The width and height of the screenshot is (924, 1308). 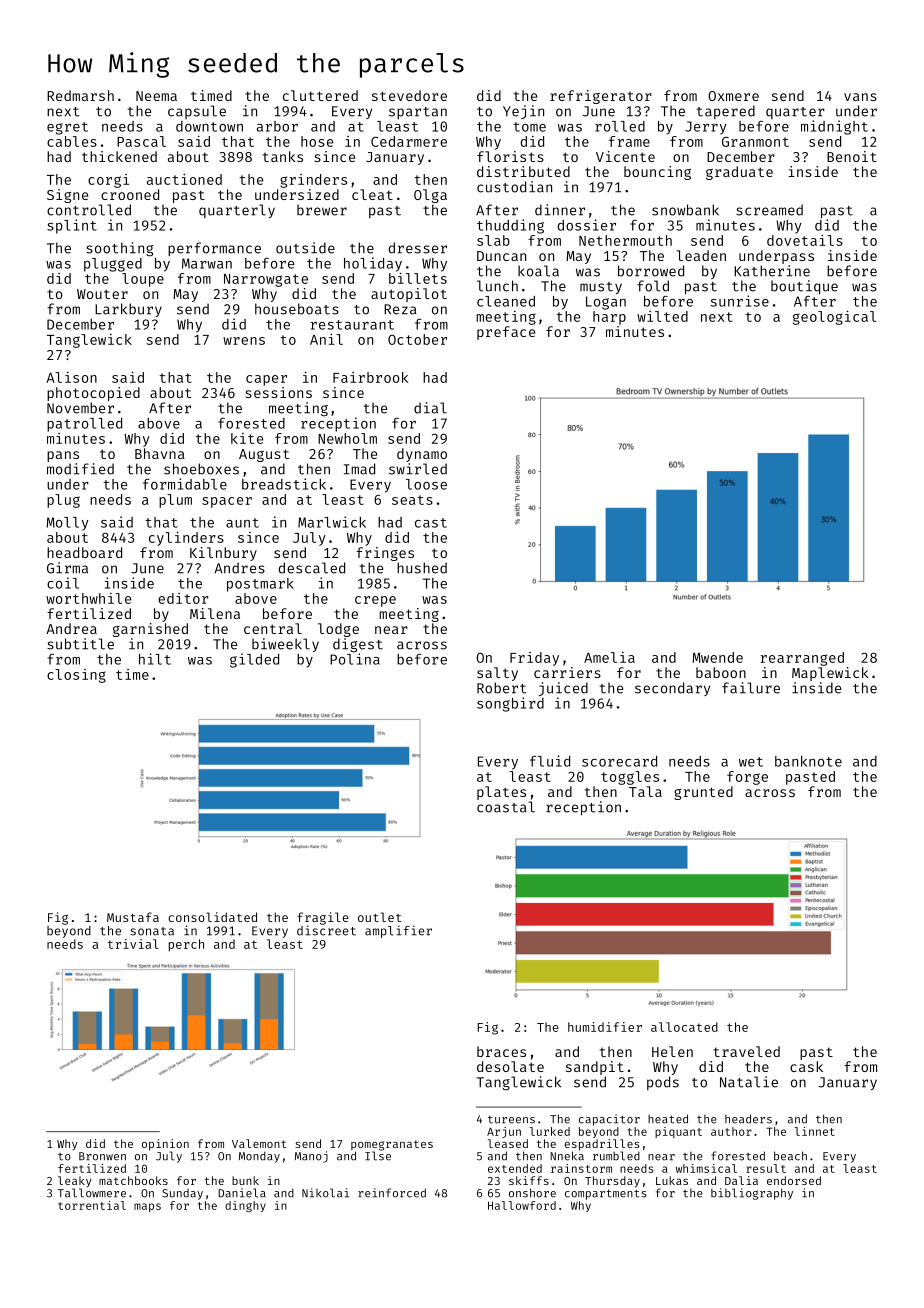 What do you see at coordinates (529, 127) in the screenshot?
I see `tome` at bounding box center [529, 127].
